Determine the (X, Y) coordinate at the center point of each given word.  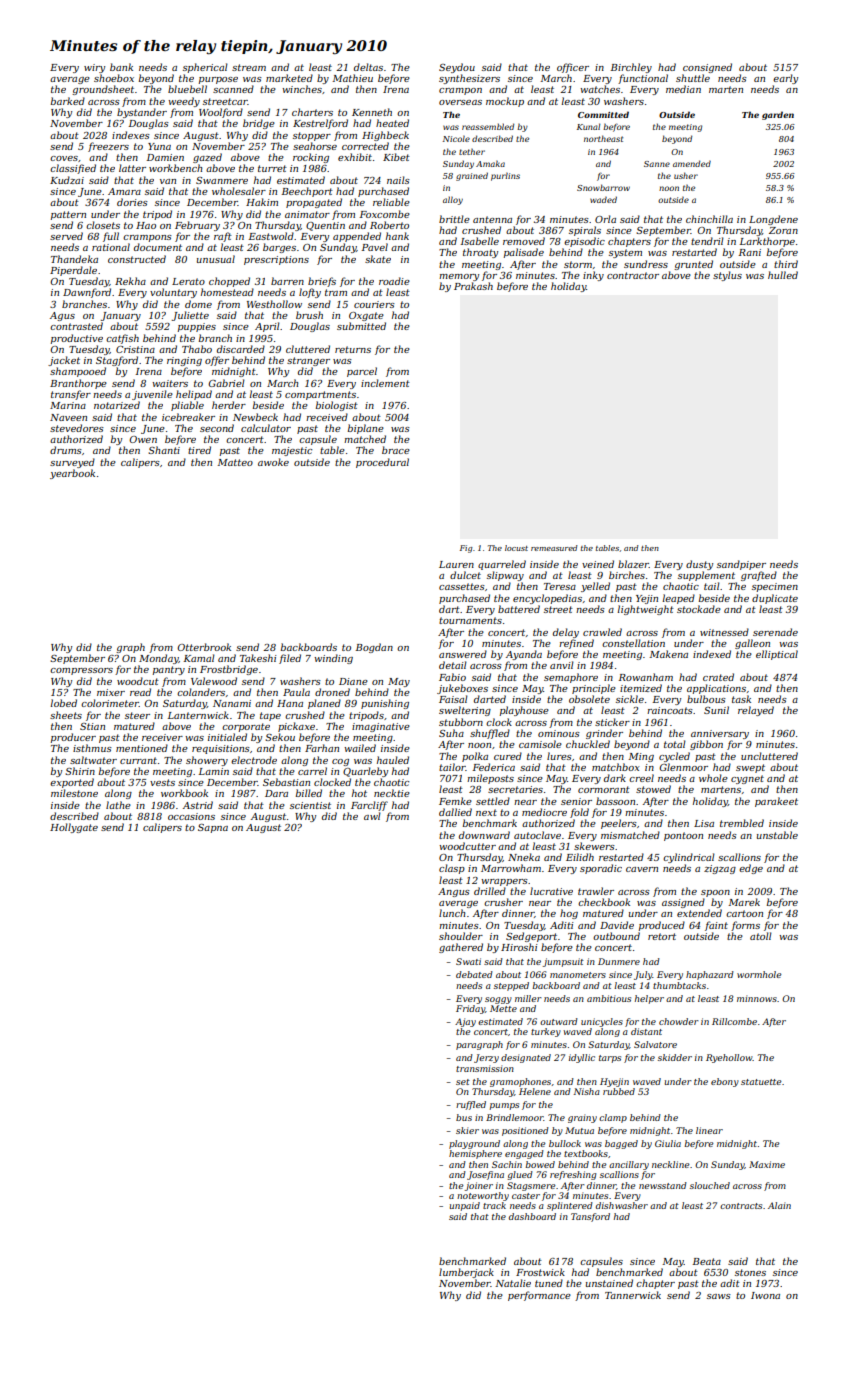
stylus (727, 276)
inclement (385, 383)
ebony (725, 1082)
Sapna (213, 828)
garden (778, 115)
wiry (94, 68)
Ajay (465, 1022)
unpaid (465, 1206)
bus (464, 1117)
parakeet (776, 802)
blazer (633, 564)
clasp (452, 869)
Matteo (235, 462)
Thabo (197, 349)
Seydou (457, 68)
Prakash (473, 286)
